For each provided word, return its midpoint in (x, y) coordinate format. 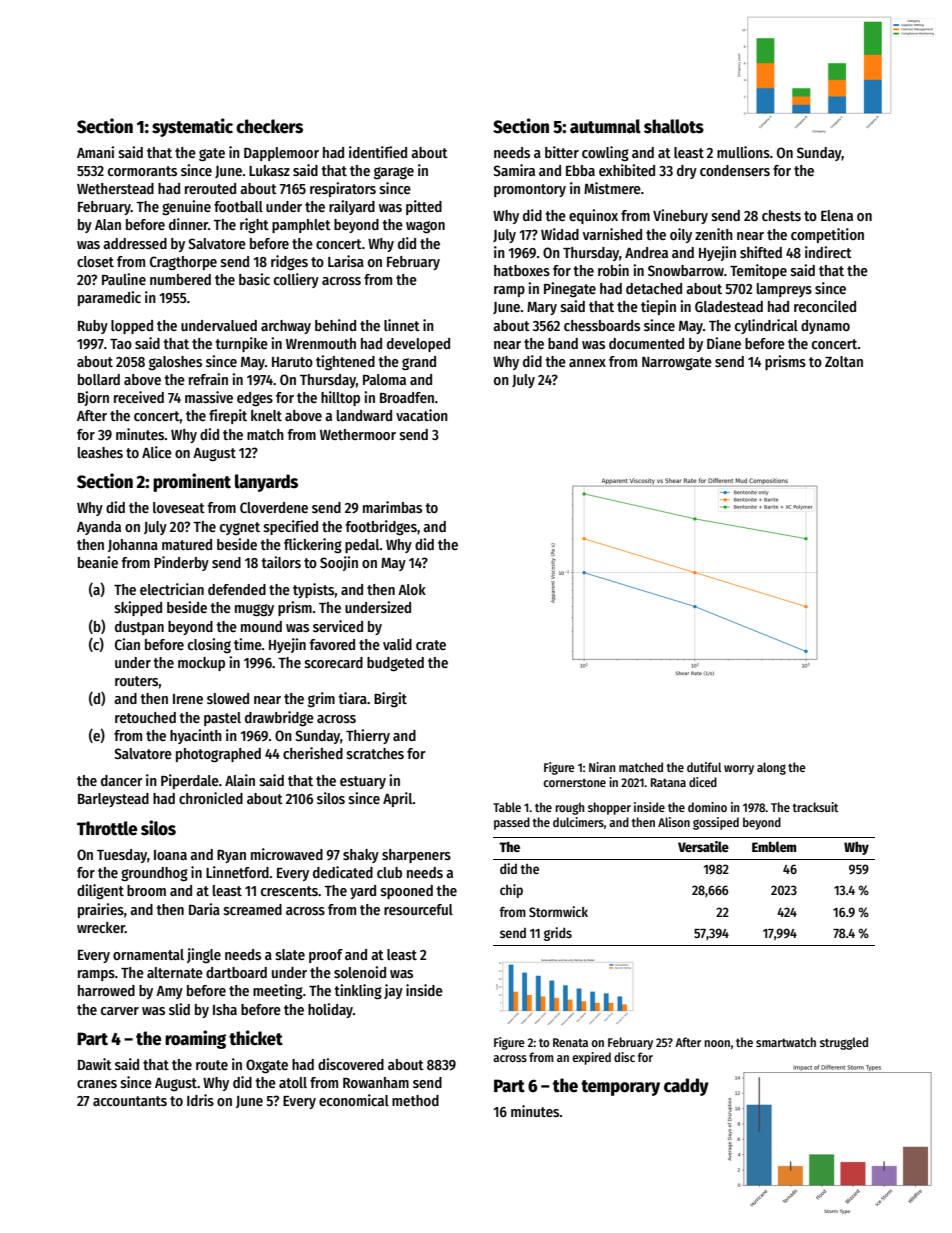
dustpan (139, 628)
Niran (602, 767)
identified (378, 152)
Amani (95, 152)
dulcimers (578, 822)
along (771, 768)
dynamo (825, 327)
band (563, 343)
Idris (200, 1100)
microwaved (287, 854)
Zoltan (844, 361)
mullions (743, 152)
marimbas (392, 507)
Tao (121, 344)
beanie (98, 562)
